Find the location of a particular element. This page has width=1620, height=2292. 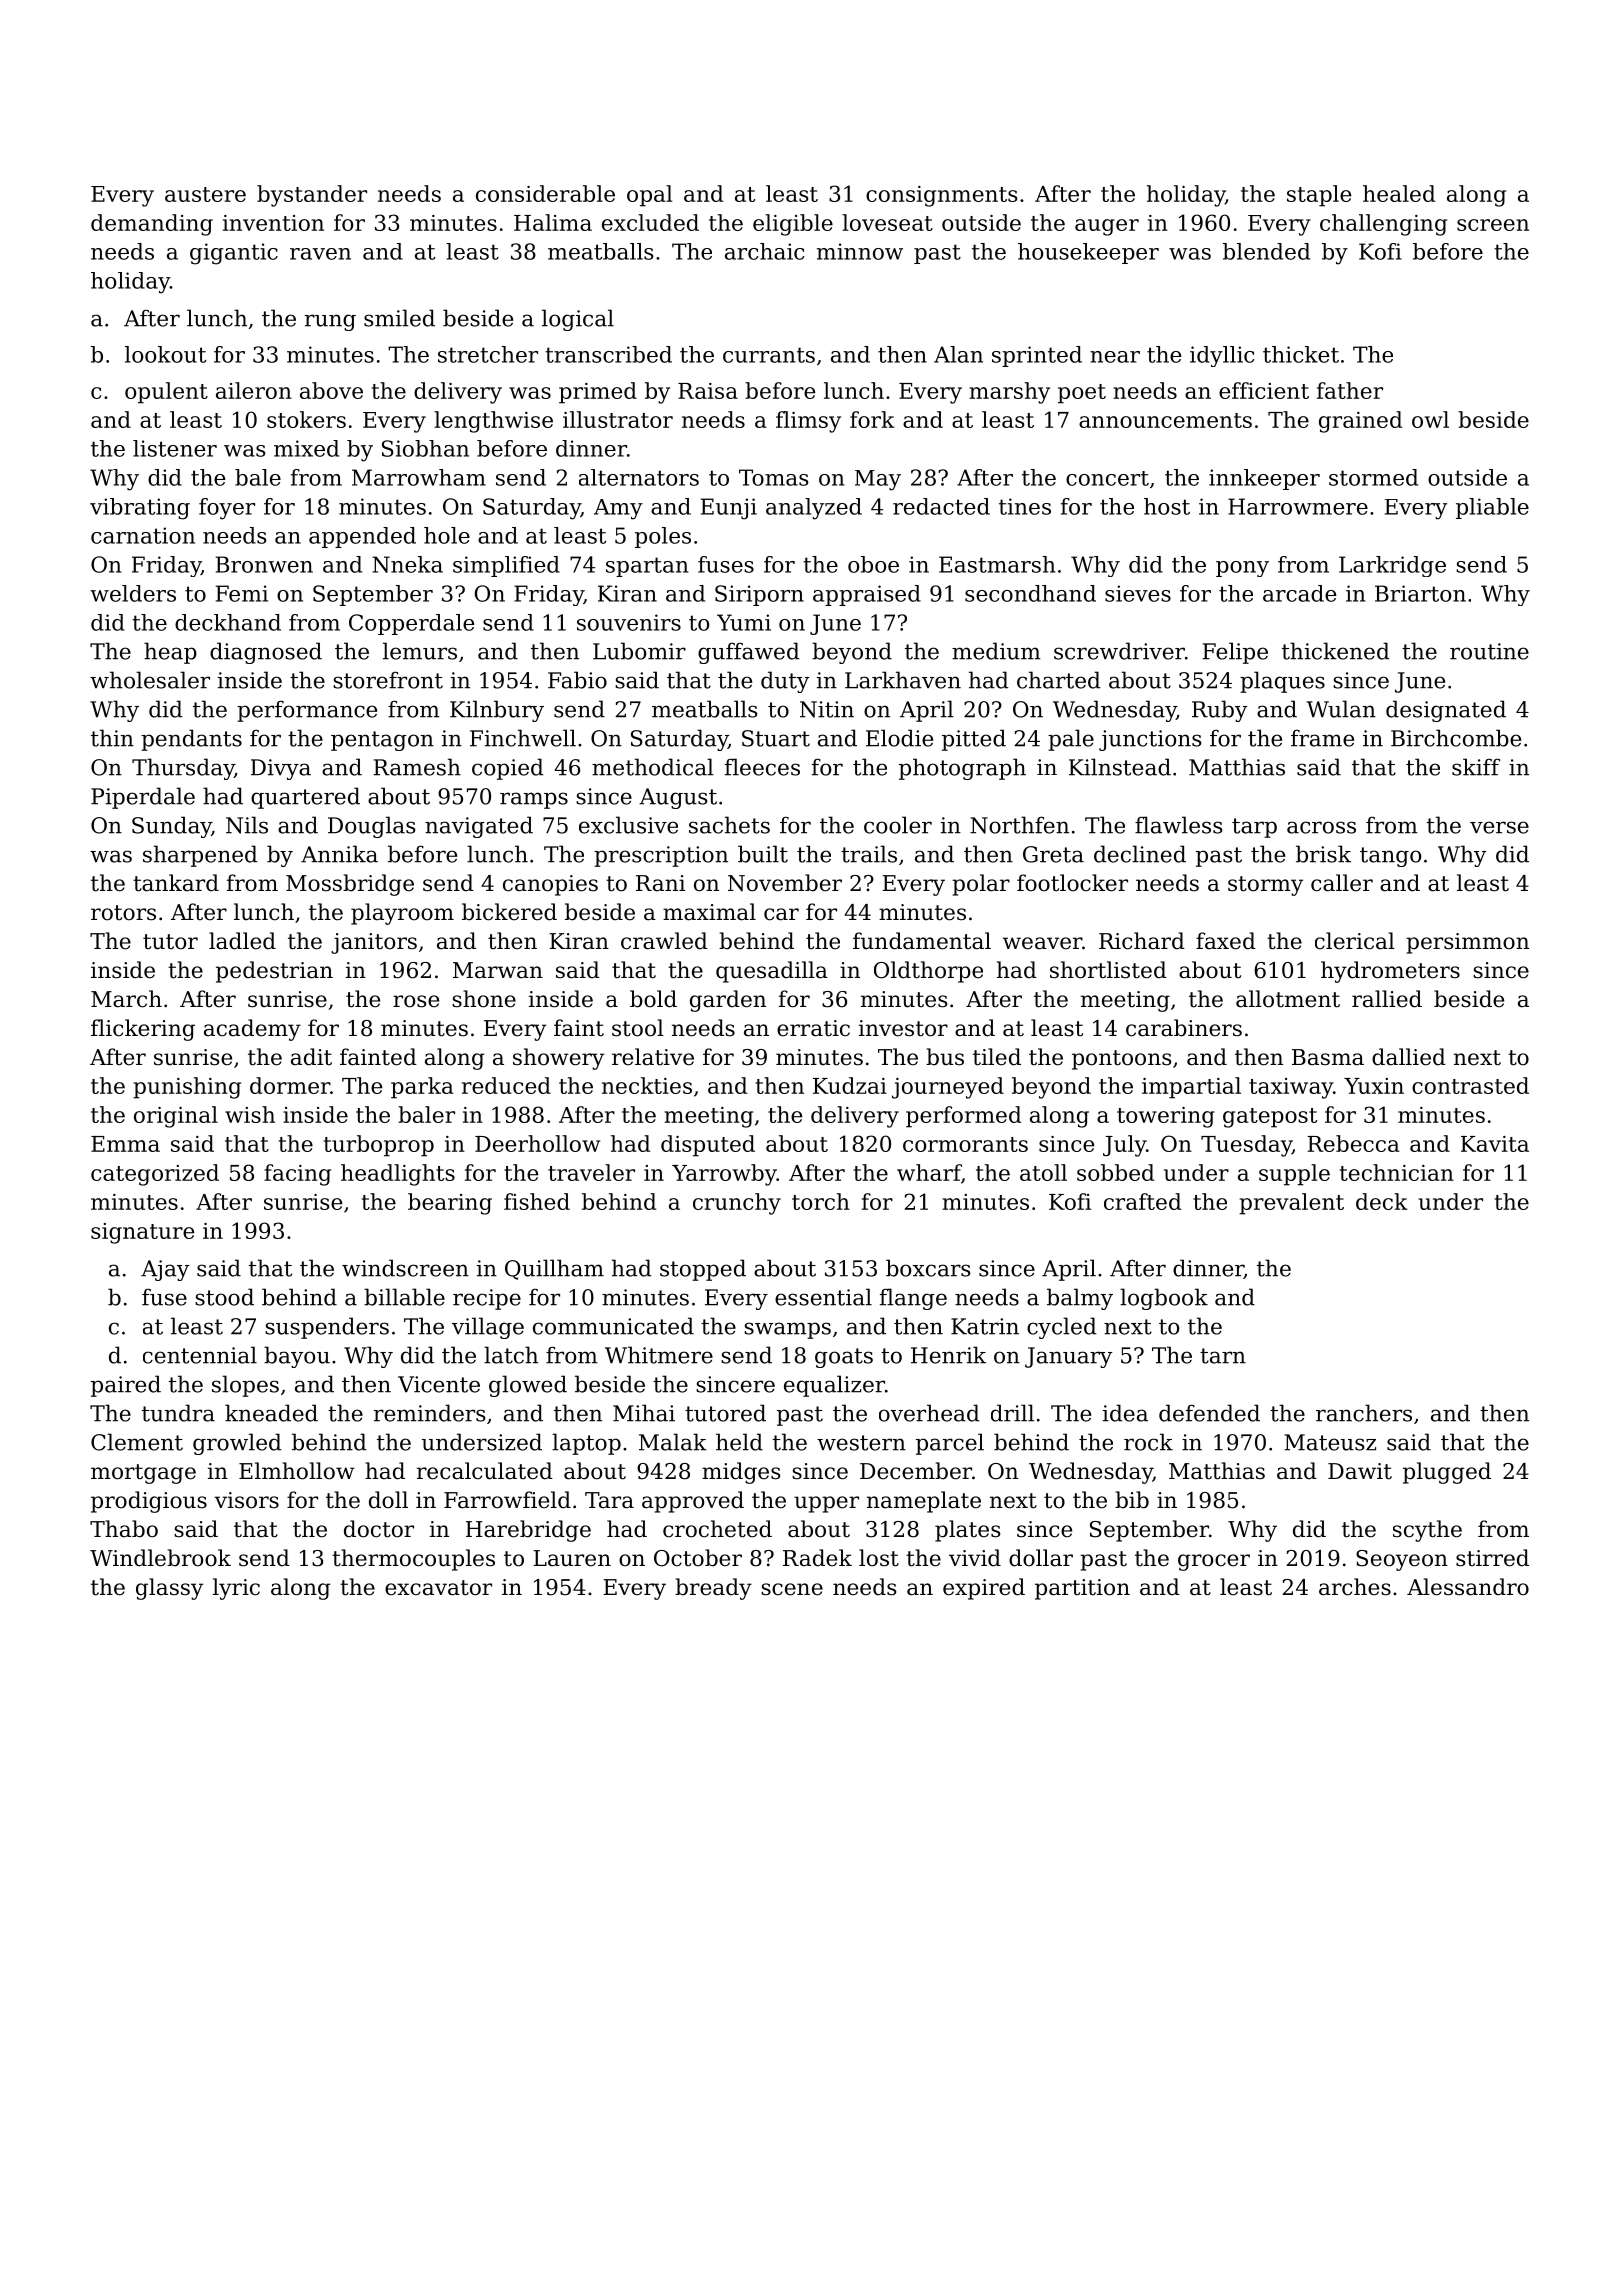

housekeeper is located at coordinates (1088, 253).
